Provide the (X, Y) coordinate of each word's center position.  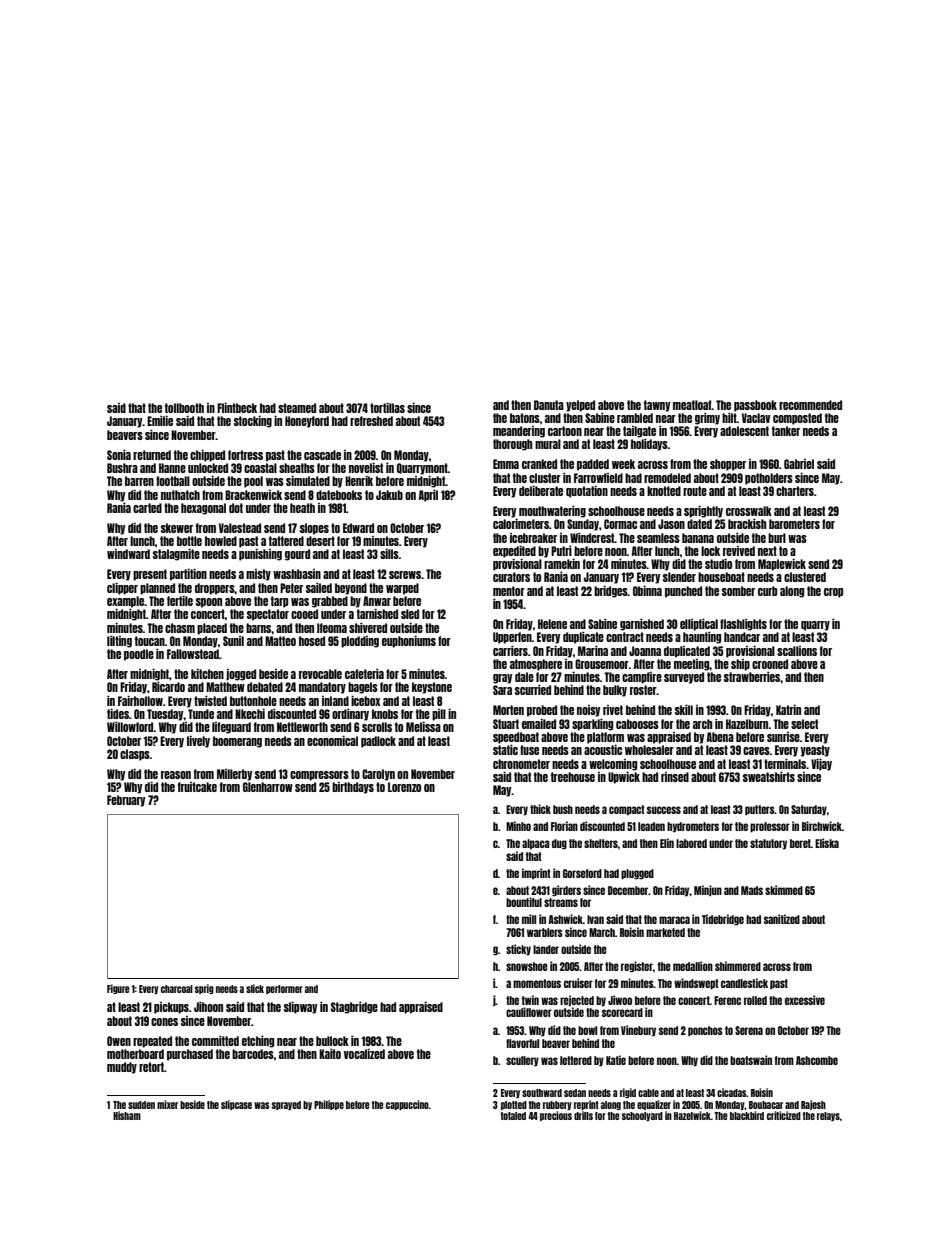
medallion (693, 966)
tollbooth (184, 408)
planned (157, 589)
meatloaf (692, 405)
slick (255, 988)
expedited (514, 552)
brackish (747, 524)
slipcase (236, 1105)
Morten (508, 710)
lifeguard (231, 728)
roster (643, 690)
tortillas (387, 408)
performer (284, 989)
